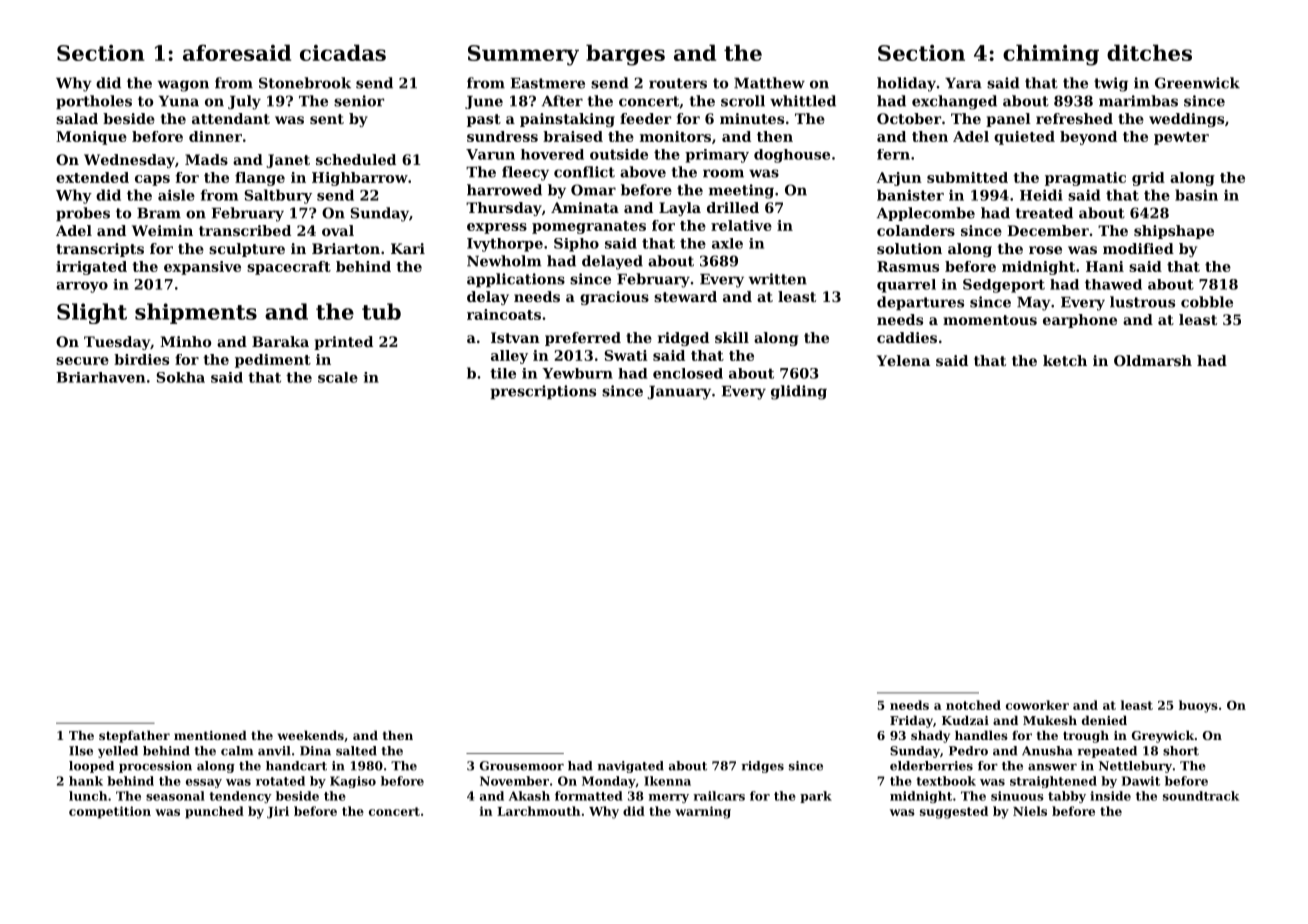  Describe the element at coordinates (911, 721) in the page. I see `Friday` at that location.
